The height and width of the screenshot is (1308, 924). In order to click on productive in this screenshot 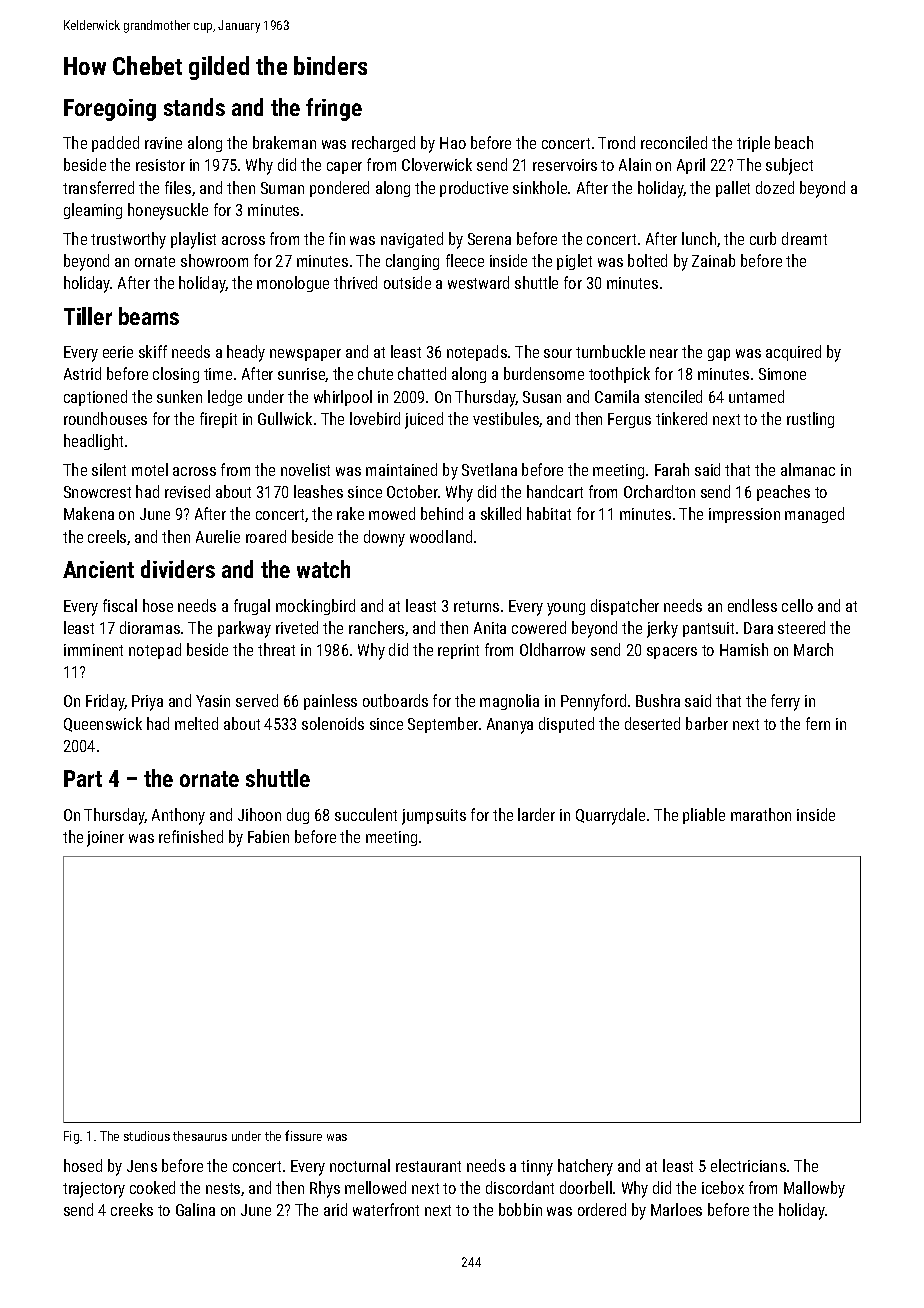, I will do `click(474, 189)`.
